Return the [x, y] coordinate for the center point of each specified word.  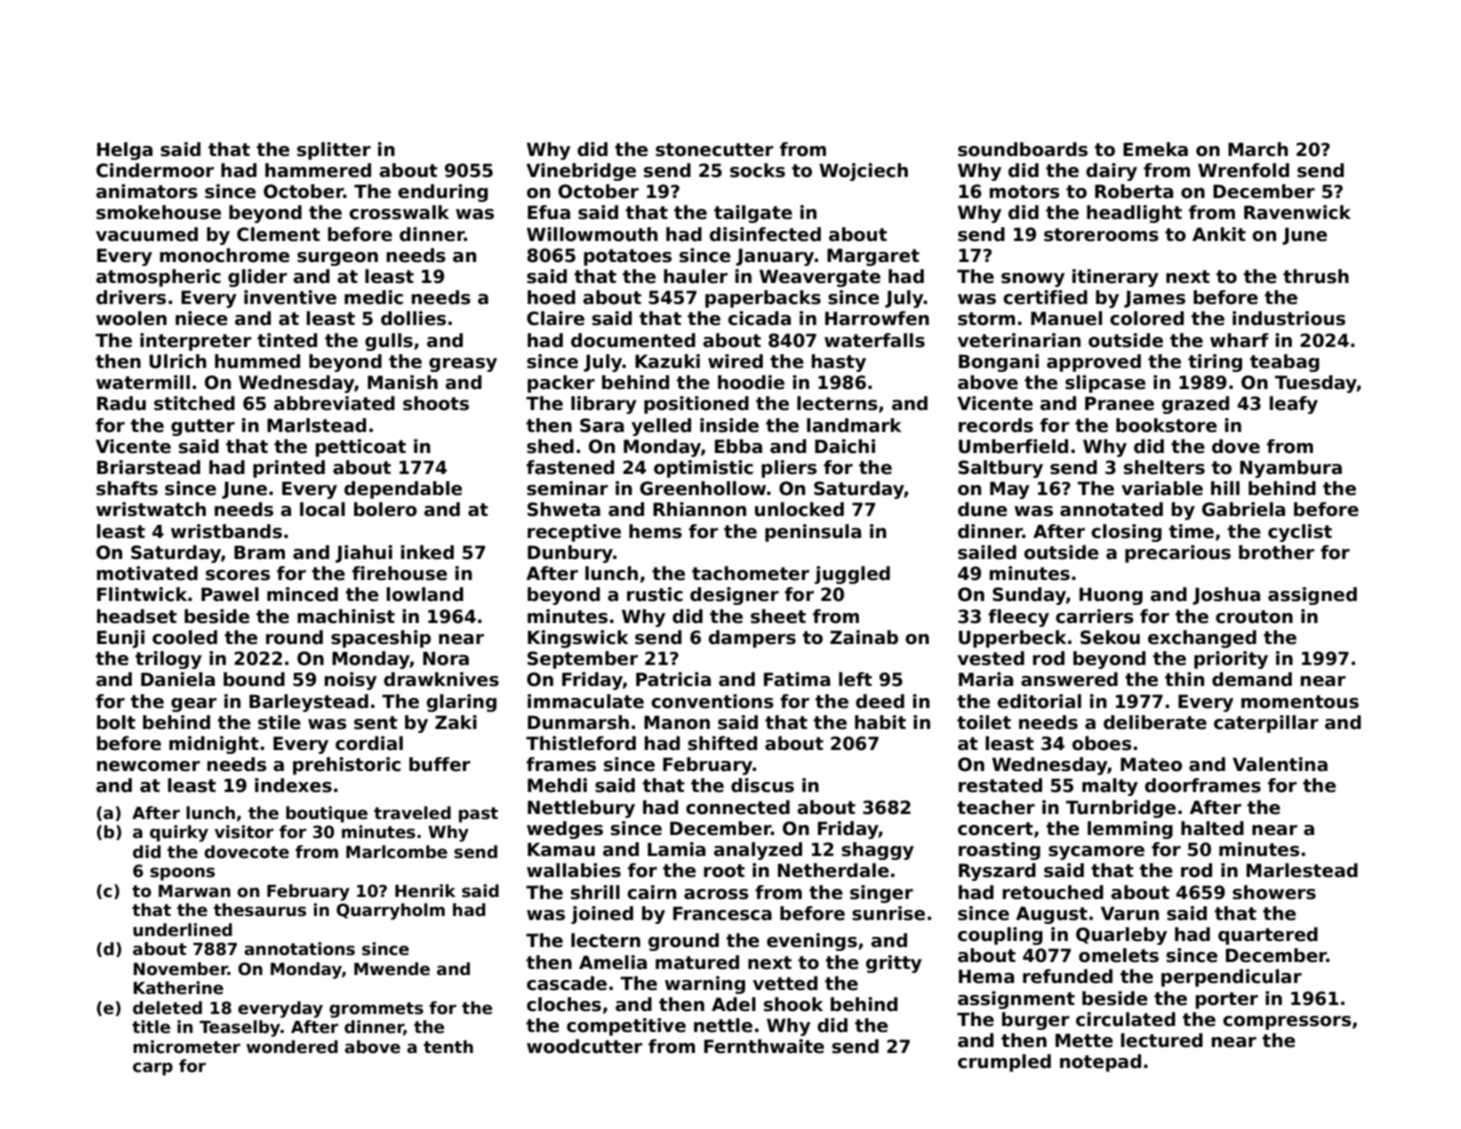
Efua [549, 212]
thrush [1316, 276]
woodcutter [584, 1046]
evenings [812, 942]
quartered [1268, 936]
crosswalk [399, 212]
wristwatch [151, 509]
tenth [448, 1047]
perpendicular [1231, 978]
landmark [854, 425]
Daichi [845, 446]
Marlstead [316, 425]
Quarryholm [390, 911]
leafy [1293, 405]
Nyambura [1291, 469]
